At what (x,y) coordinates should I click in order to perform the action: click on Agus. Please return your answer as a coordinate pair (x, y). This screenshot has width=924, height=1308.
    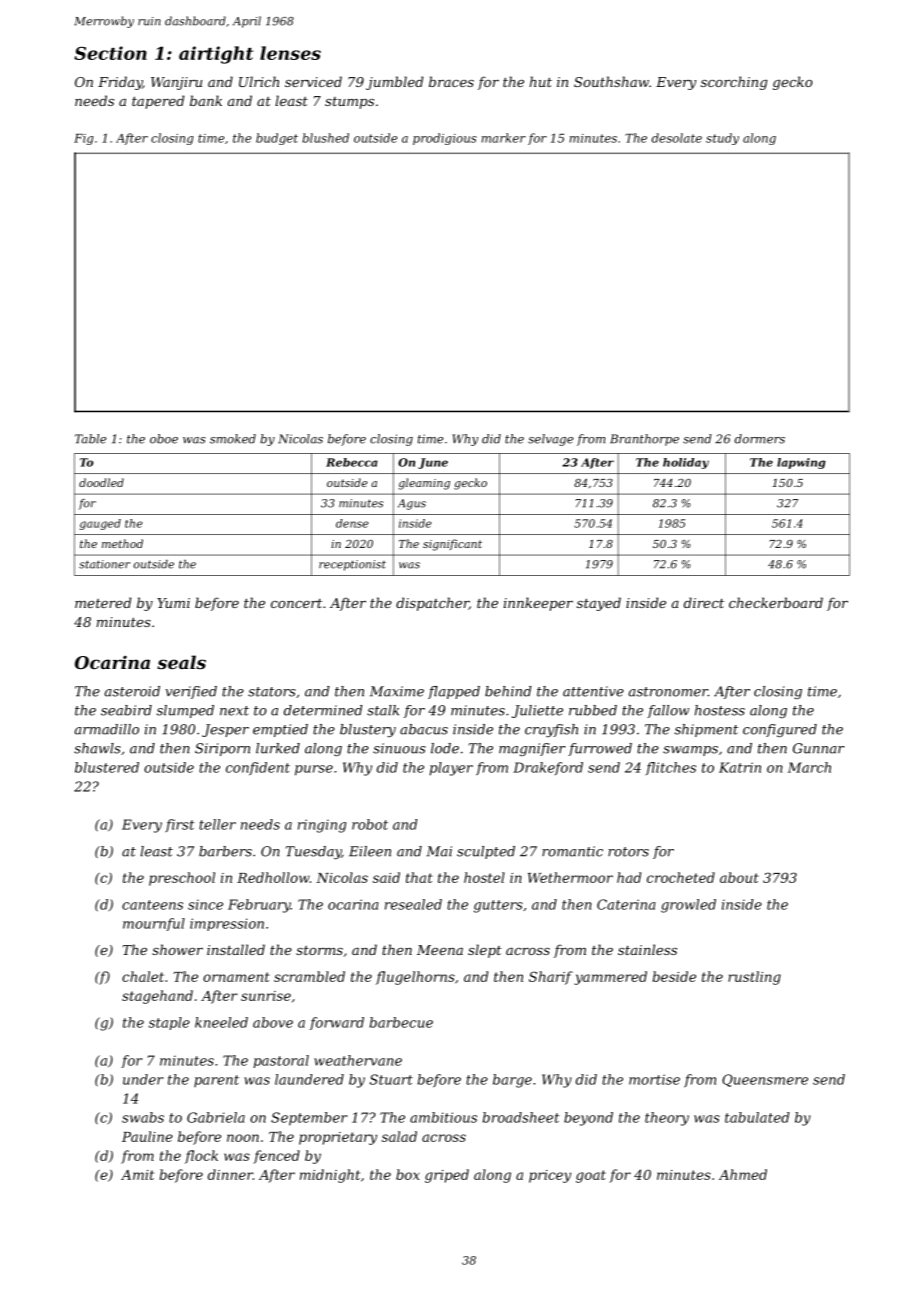
    Looking at the image, I should click on (412, 504).
